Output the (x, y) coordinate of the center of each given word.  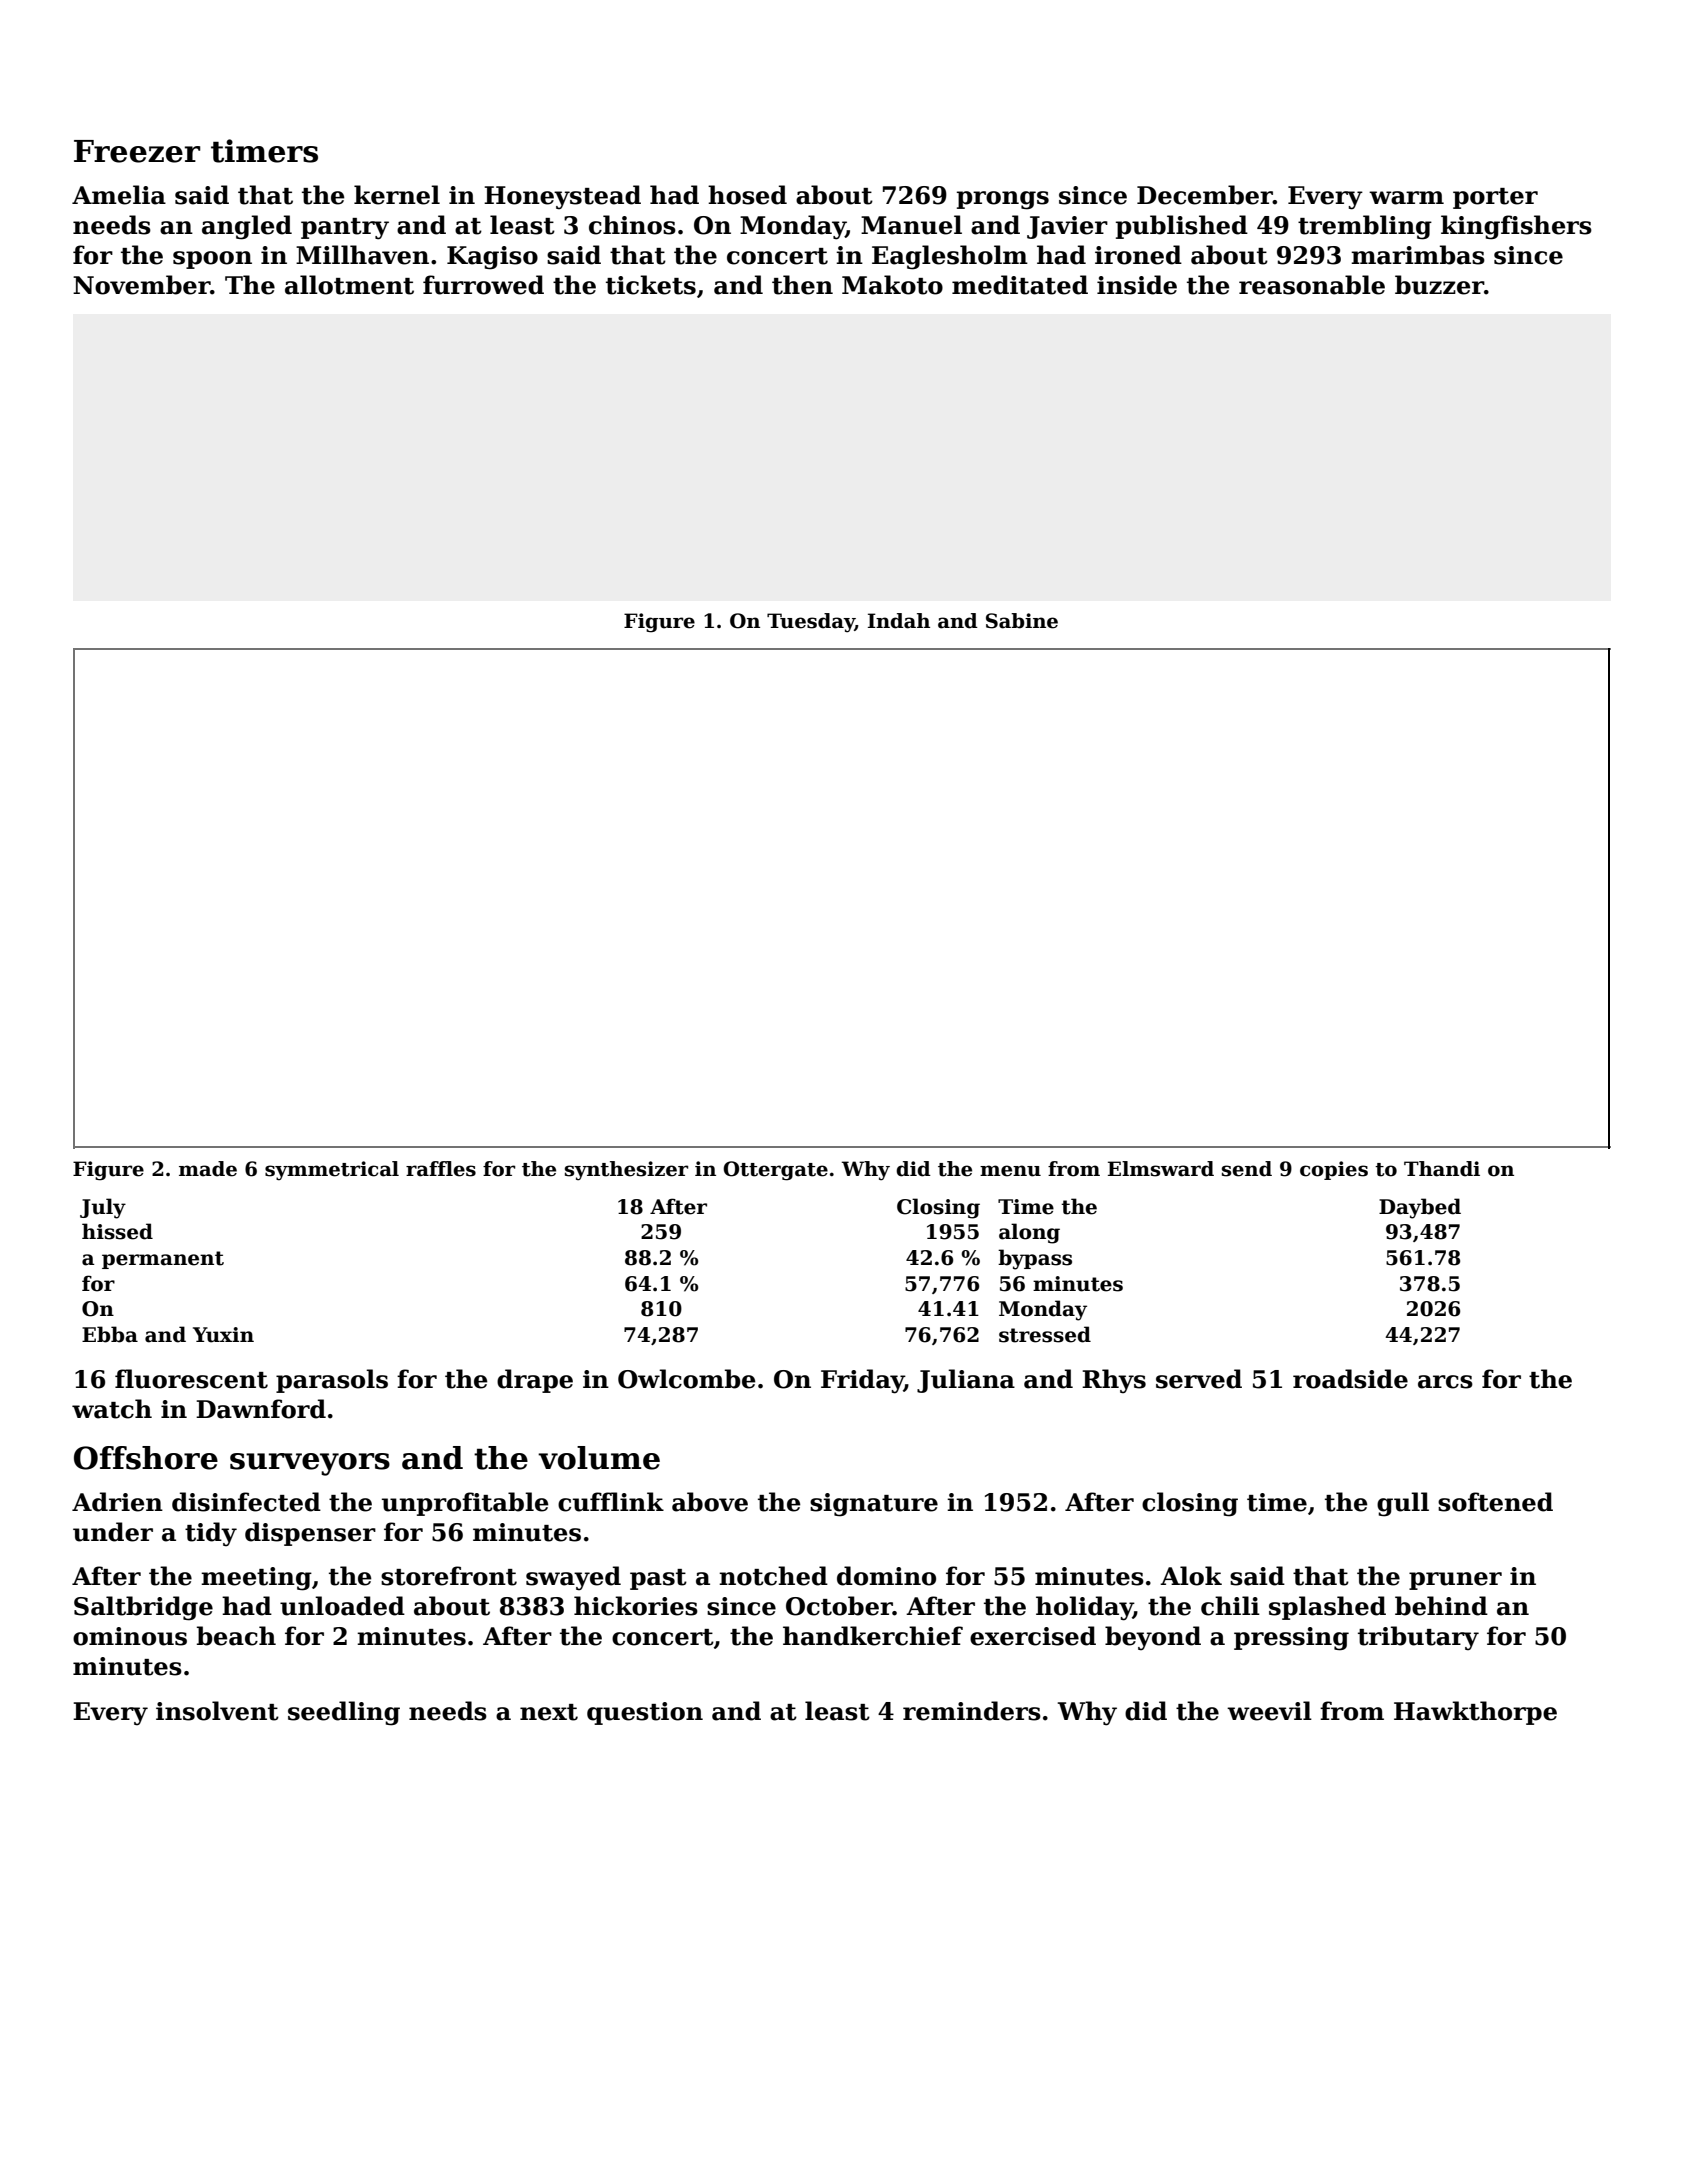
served (1199, 1379)
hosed (747, 195)
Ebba (110, 1334)
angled (247, 227)
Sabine (1022, 621)
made (208, 1169)
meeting (256, 1579)
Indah (899, 621)
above (710, 1502)
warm (1406, 198)
